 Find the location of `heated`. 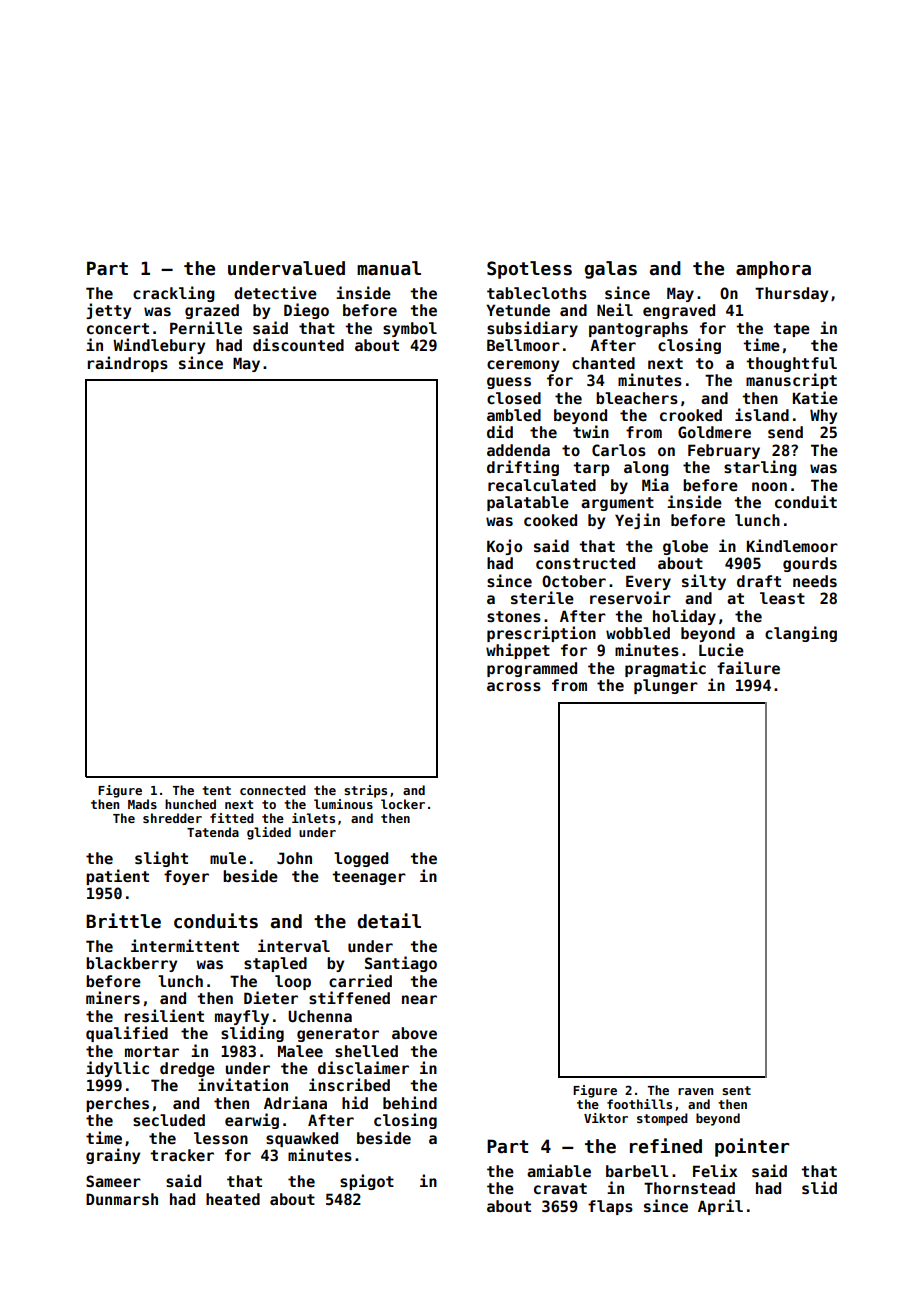

heated is located at coordinates (233, 1199).
